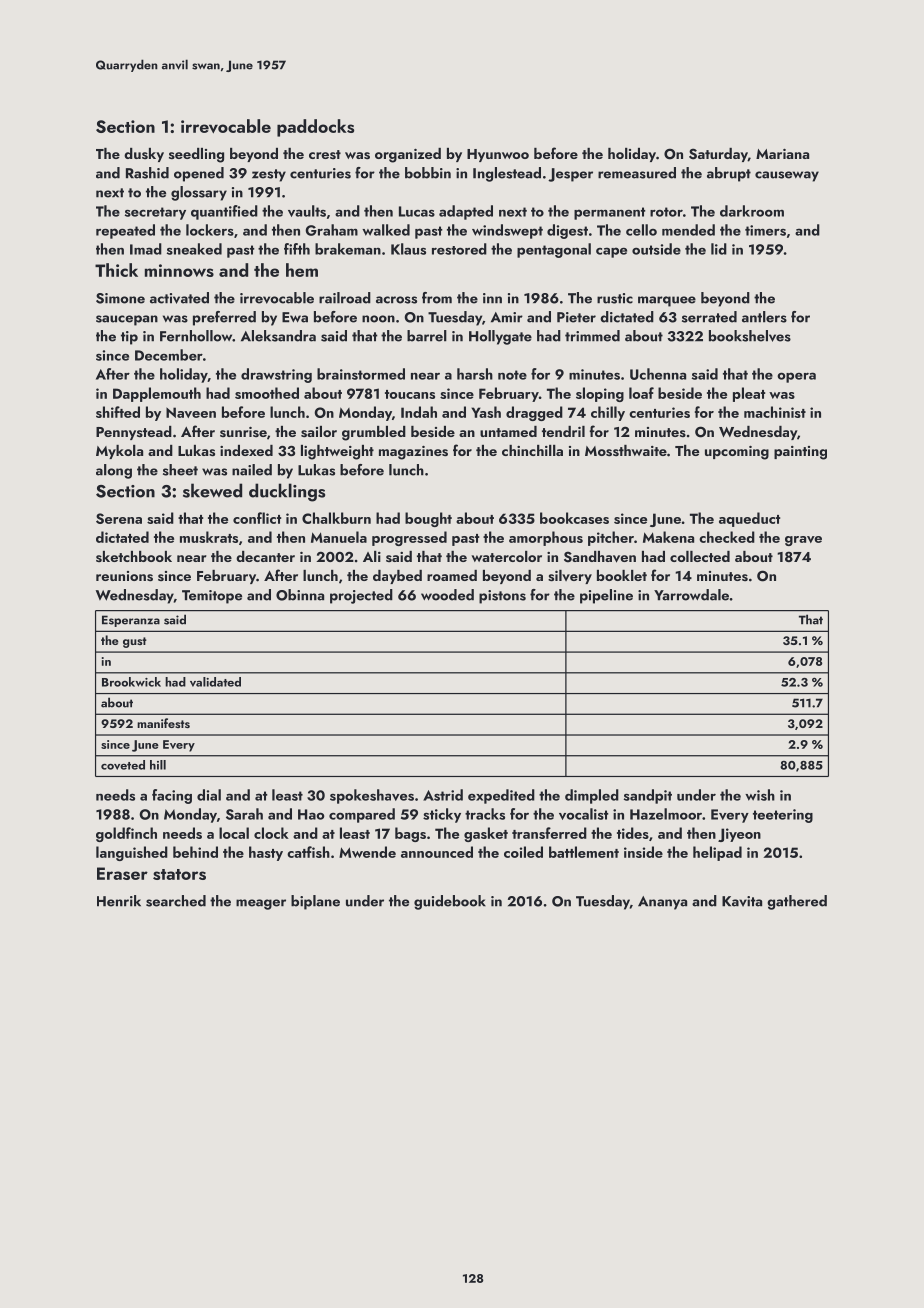 Image resolution: width=924 pixels, height=1308 pixels. Describe the element at coordinates (212, 597) in the image. I see `Temitope` at that location.
